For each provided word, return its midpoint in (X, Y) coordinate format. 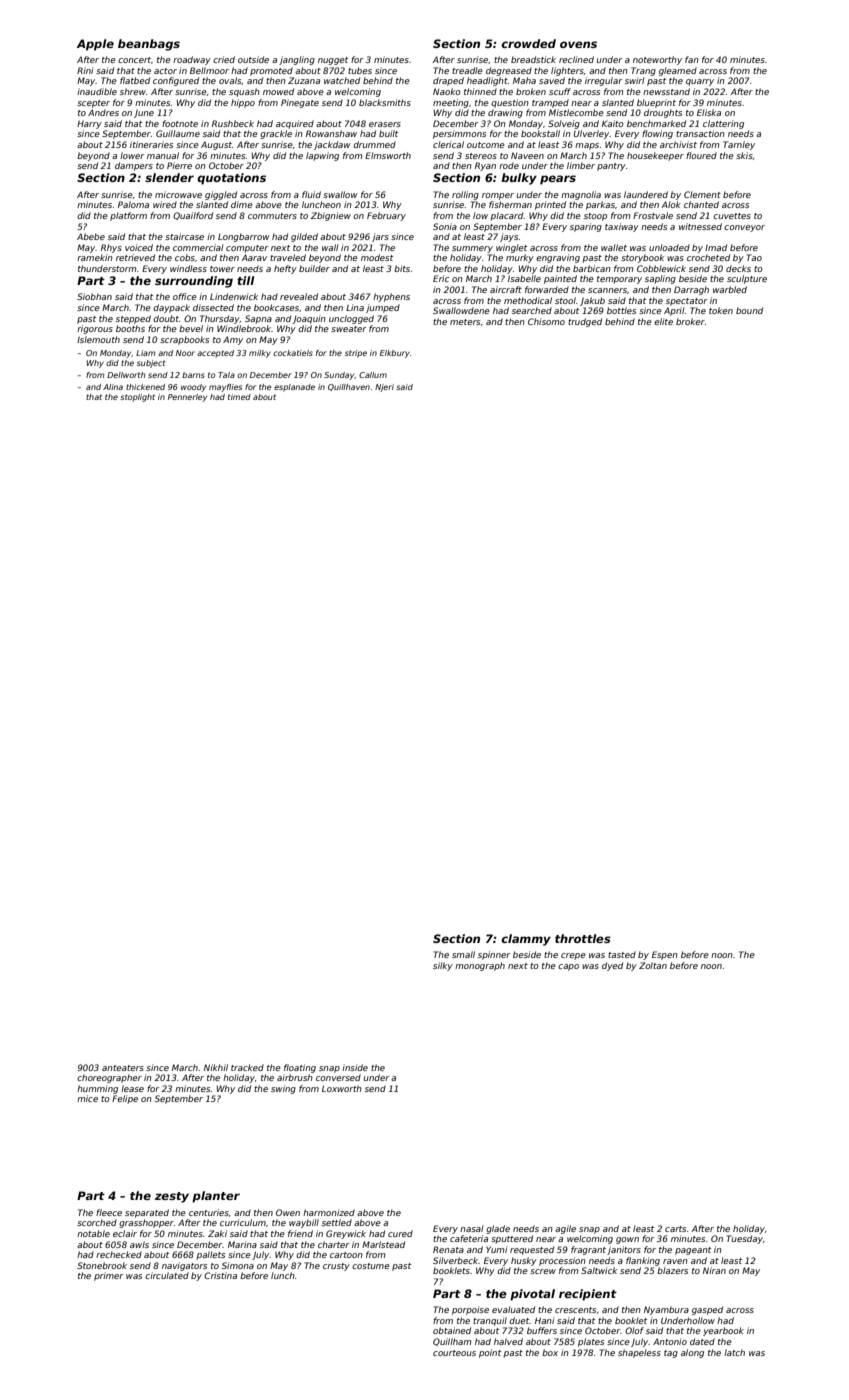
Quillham (452, 1342)
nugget (333, 61)
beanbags (149, 45)
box (550, 1352)
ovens (578, 44)
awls (139, 1244)
